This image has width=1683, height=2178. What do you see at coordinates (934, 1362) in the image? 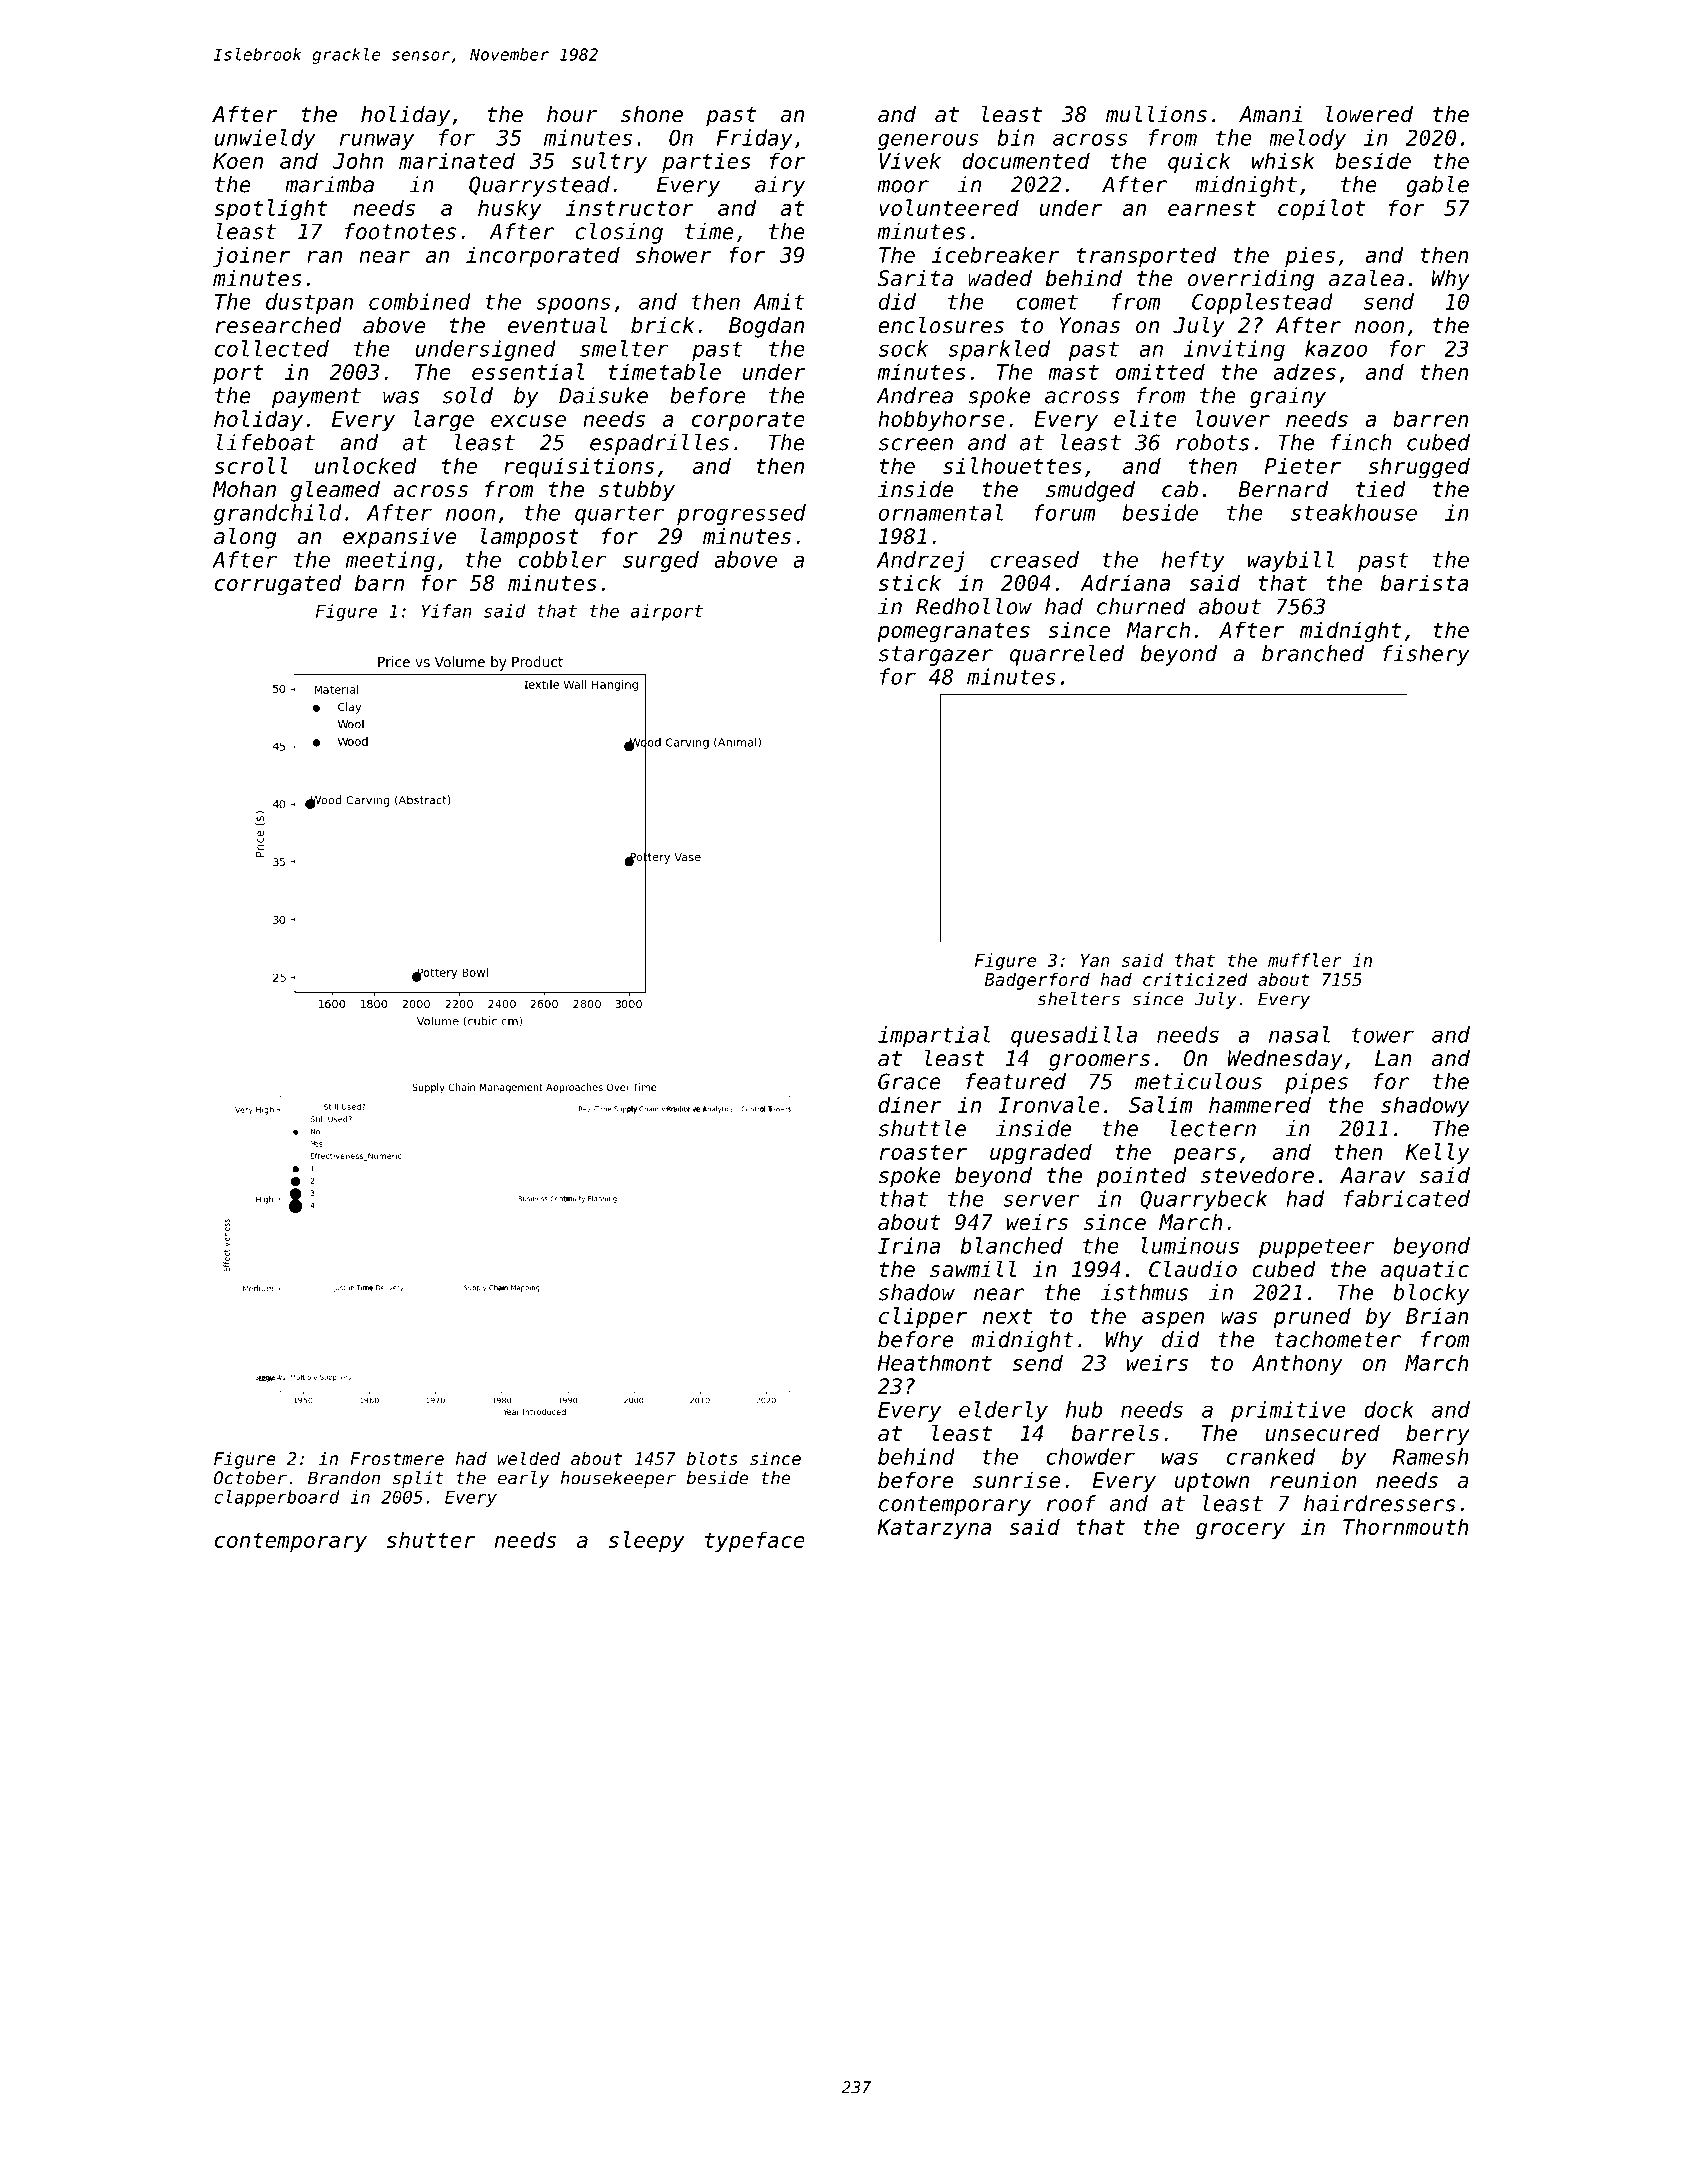
I see `Heathmont` at bounding box center [934, 1362].
